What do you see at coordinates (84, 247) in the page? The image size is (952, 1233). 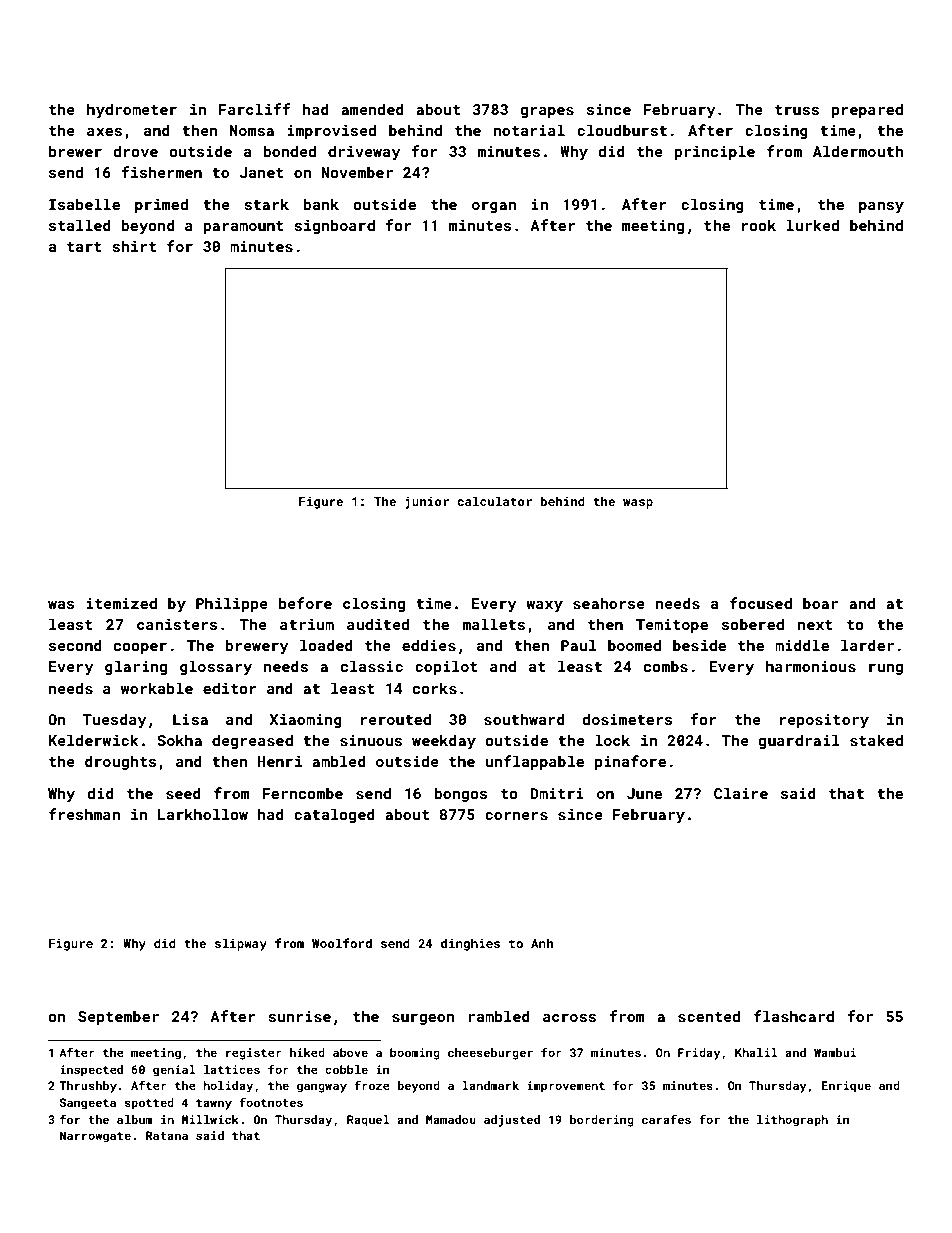 I see `tart` at bounding box center [84, 247].
